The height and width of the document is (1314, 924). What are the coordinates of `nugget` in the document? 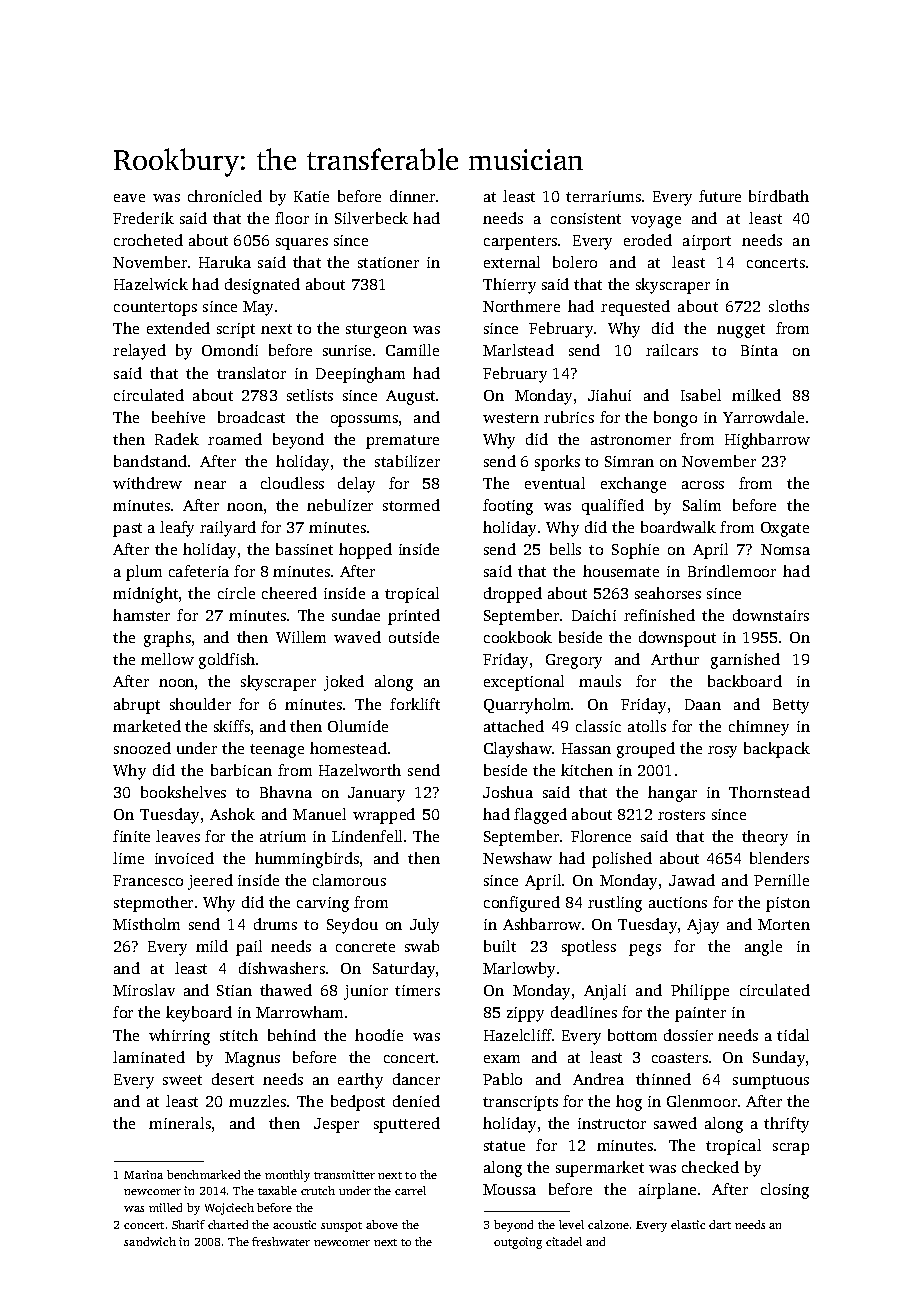 It's located at (741, 331).
